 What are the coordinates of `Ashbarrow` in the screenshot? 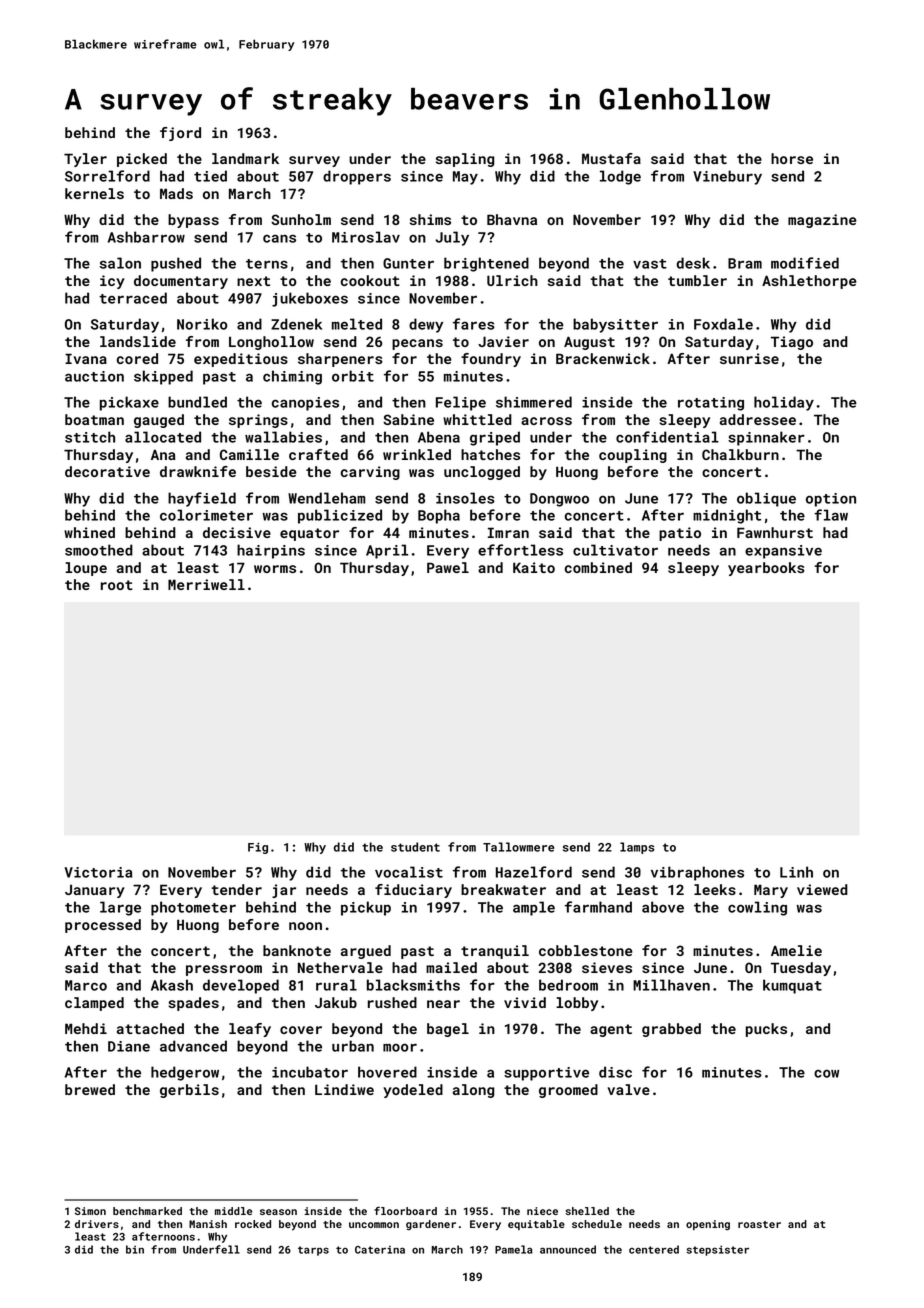 It's located at (146, 237).
